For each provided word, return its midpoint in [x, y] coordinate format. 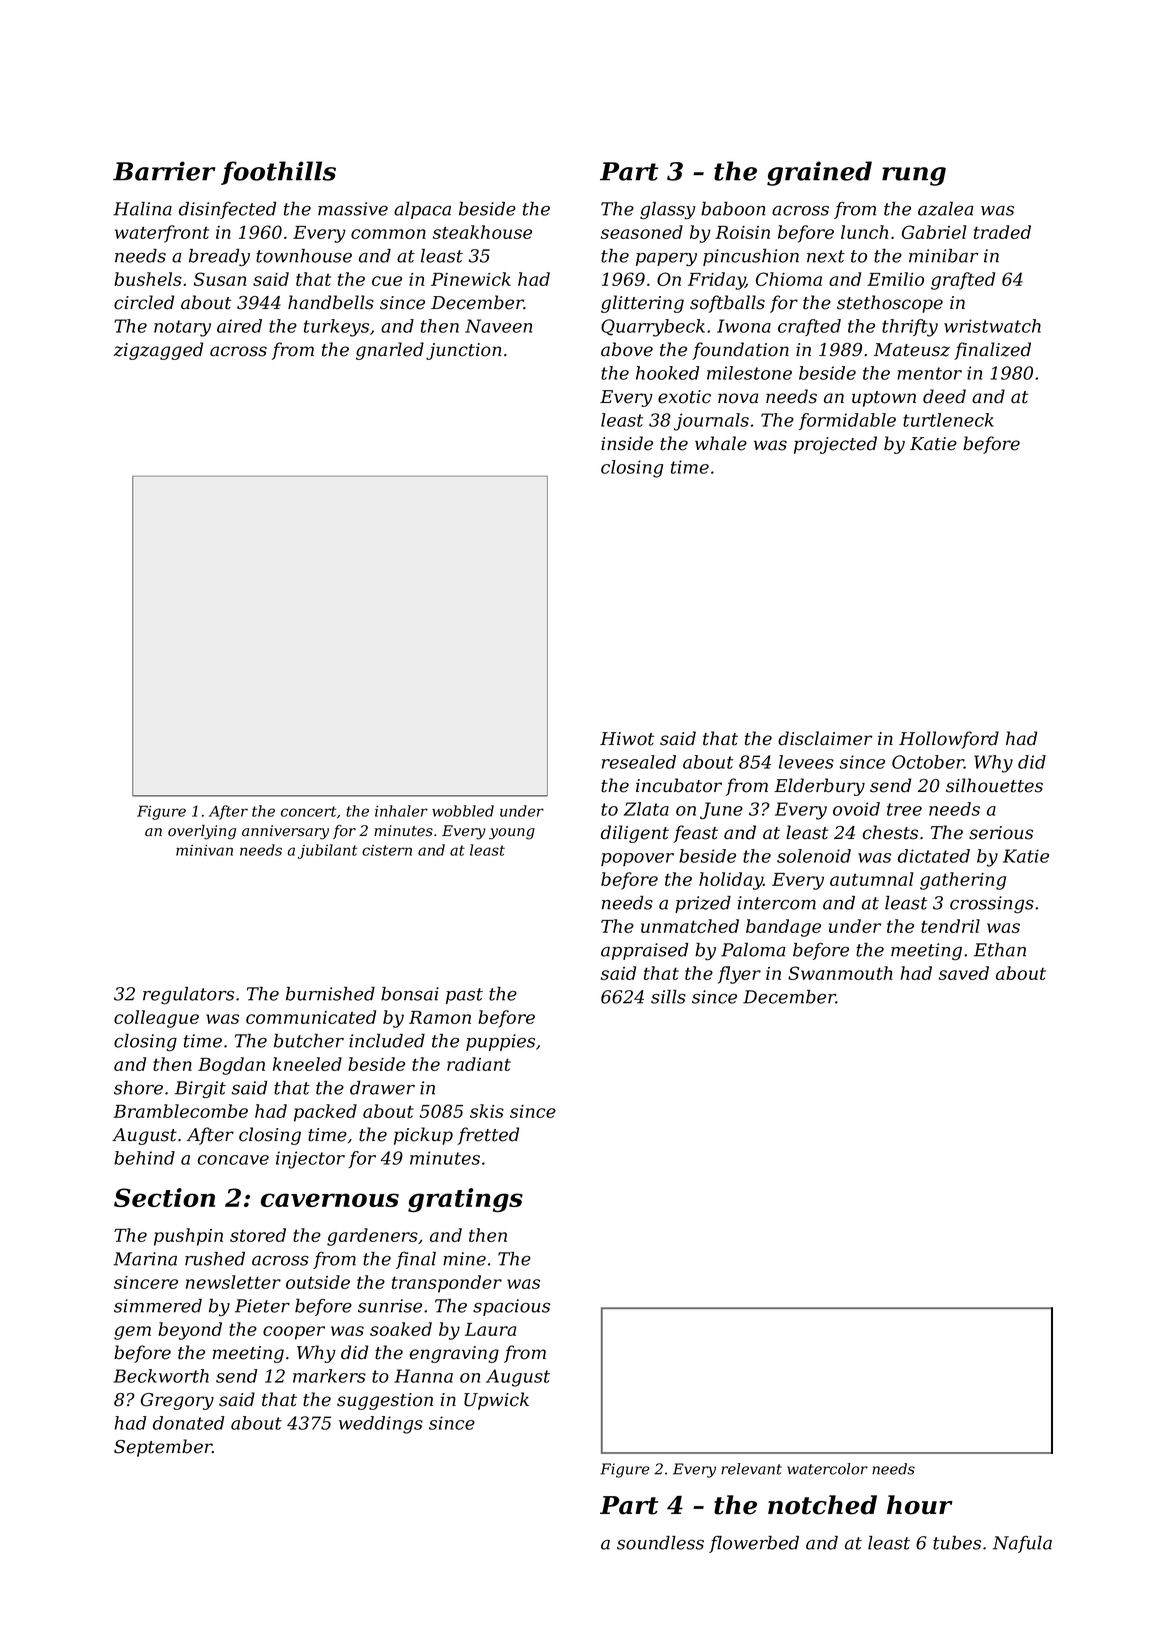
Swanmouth [840, 973]
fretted [488, 1136]
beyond [190, 1331]
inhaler [401, 811]
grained [819, 173]
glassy [668, 211]
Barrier [164, 171]
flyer [739, 975]
